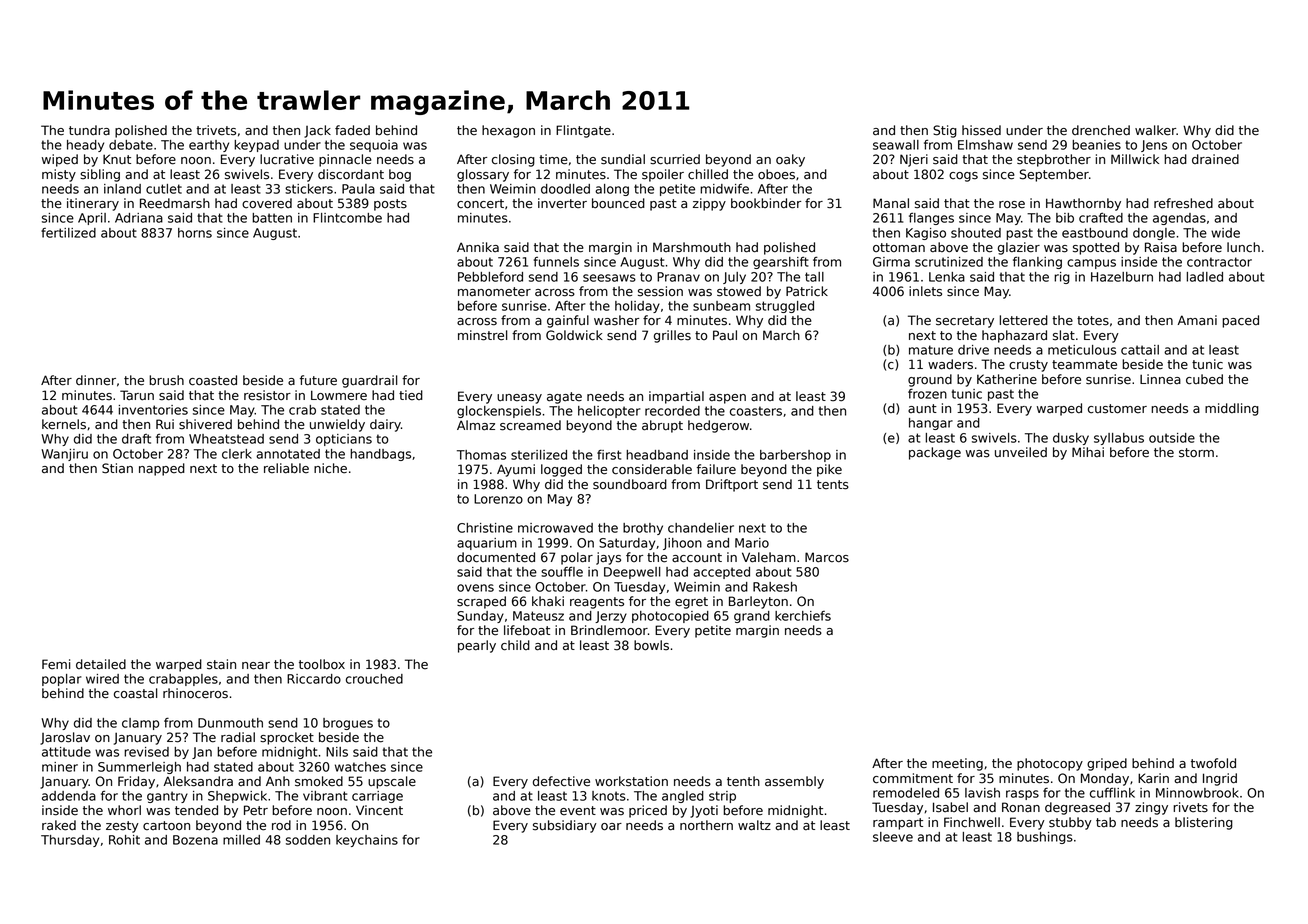 This page has height=924, width=1308. What do you see at coordinates (508, 131) in the page?
I see `hexagon` at bounding box center [508, 131].
